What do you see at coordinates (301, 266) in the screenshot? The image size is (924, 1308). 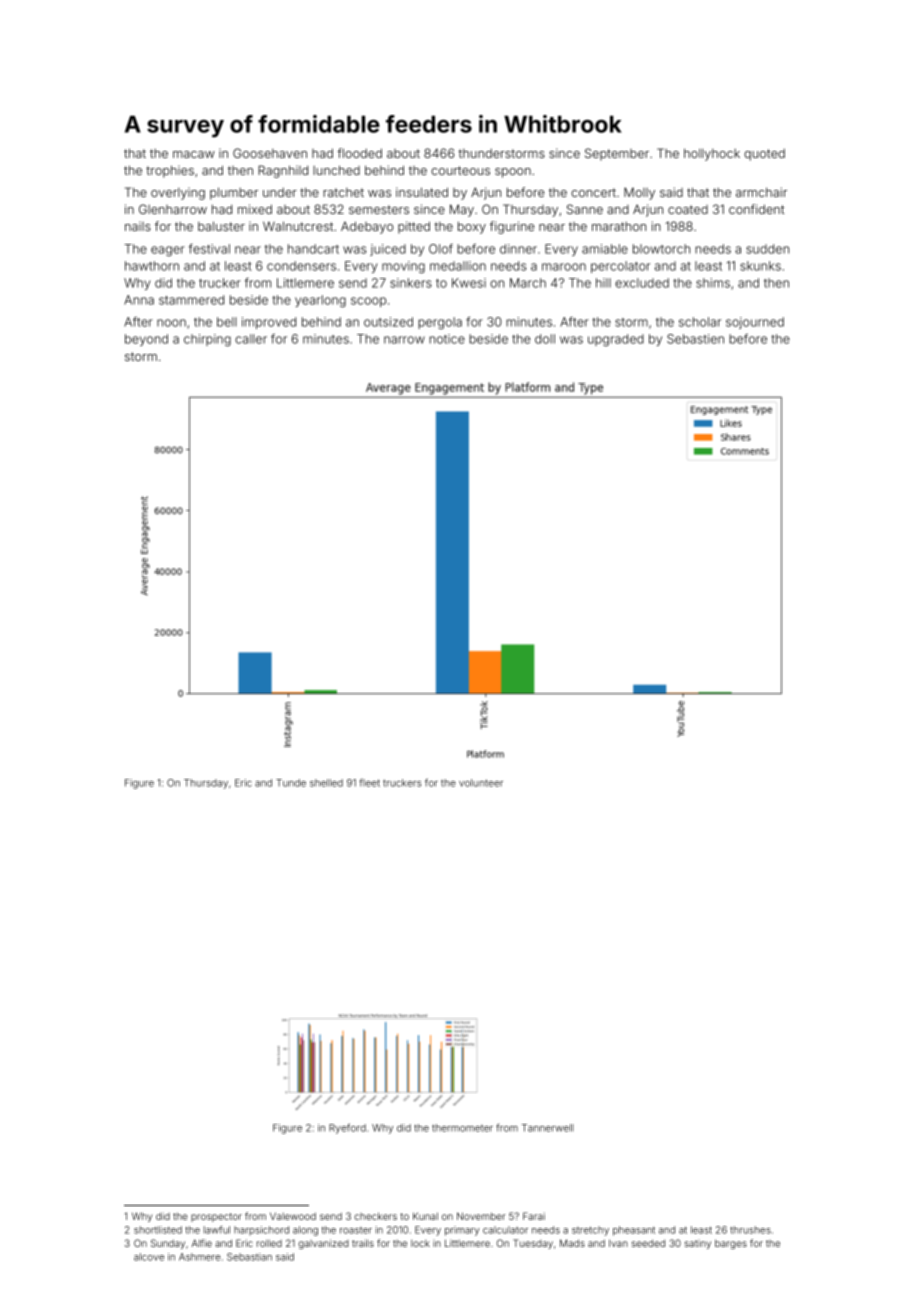 I see `condensers` at bounding box center [301, 266].
